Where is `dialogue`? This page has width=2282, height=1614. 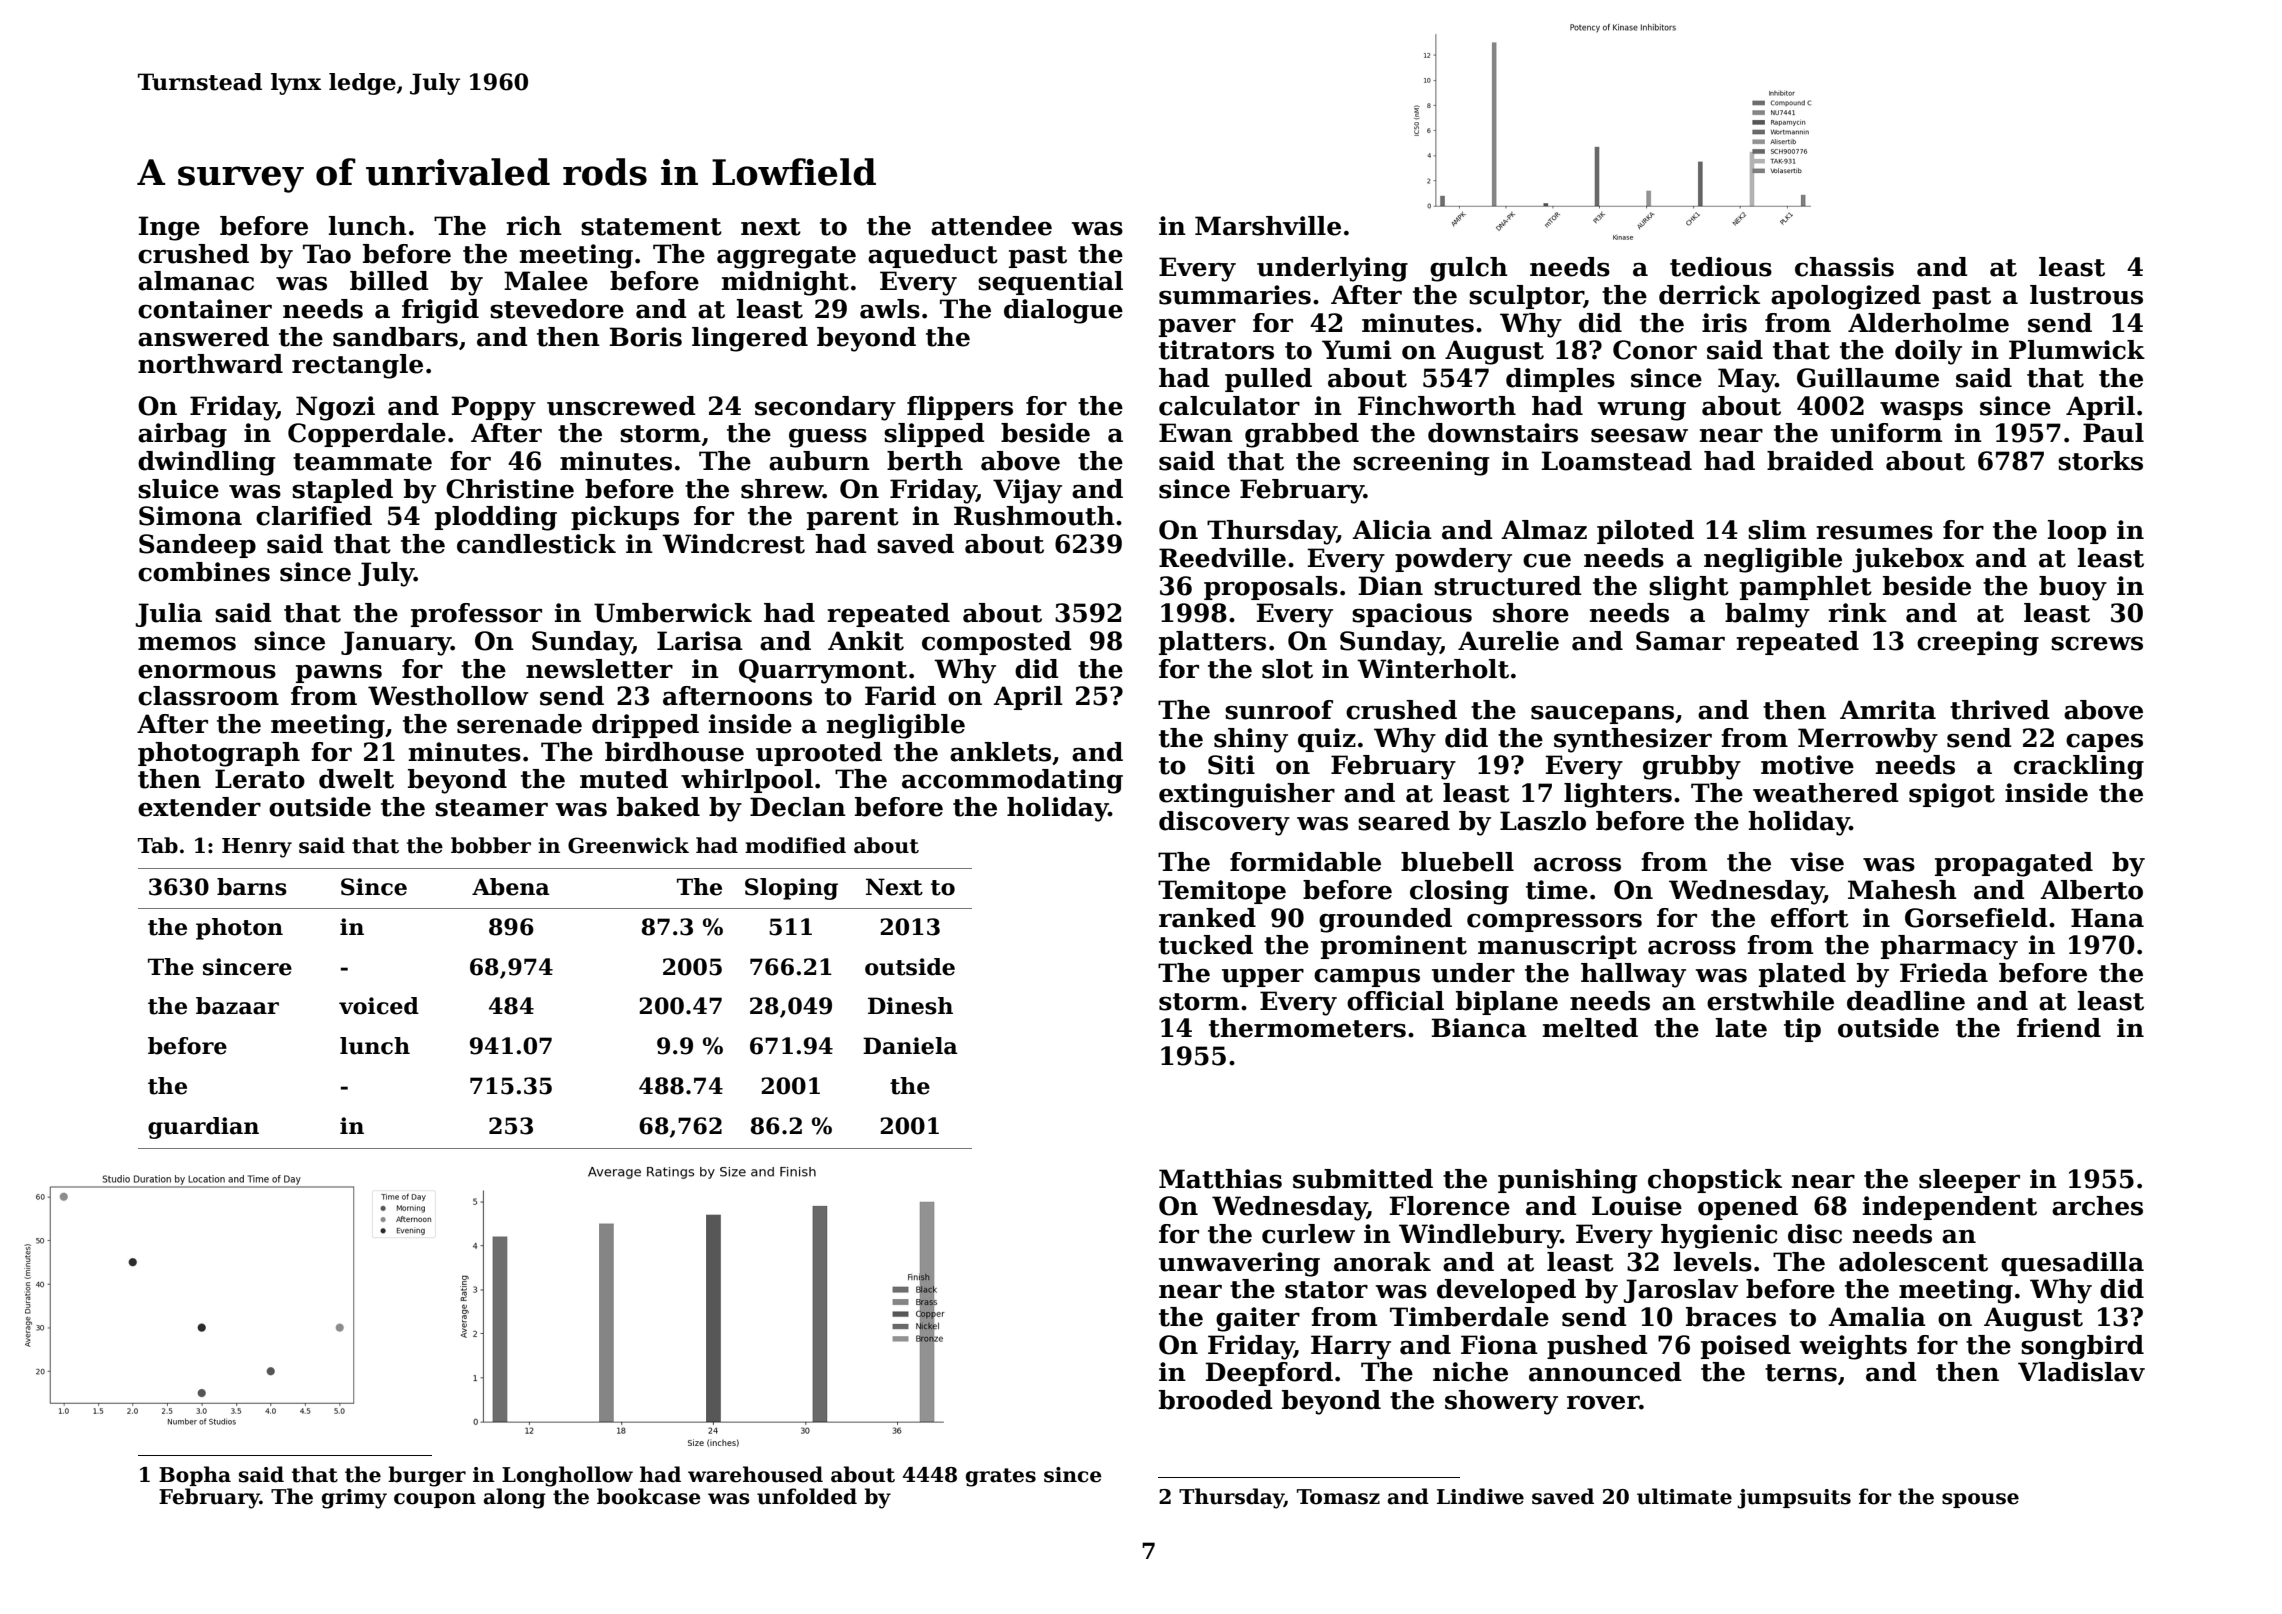 dialogue is located at coordinates (1063, 311).
